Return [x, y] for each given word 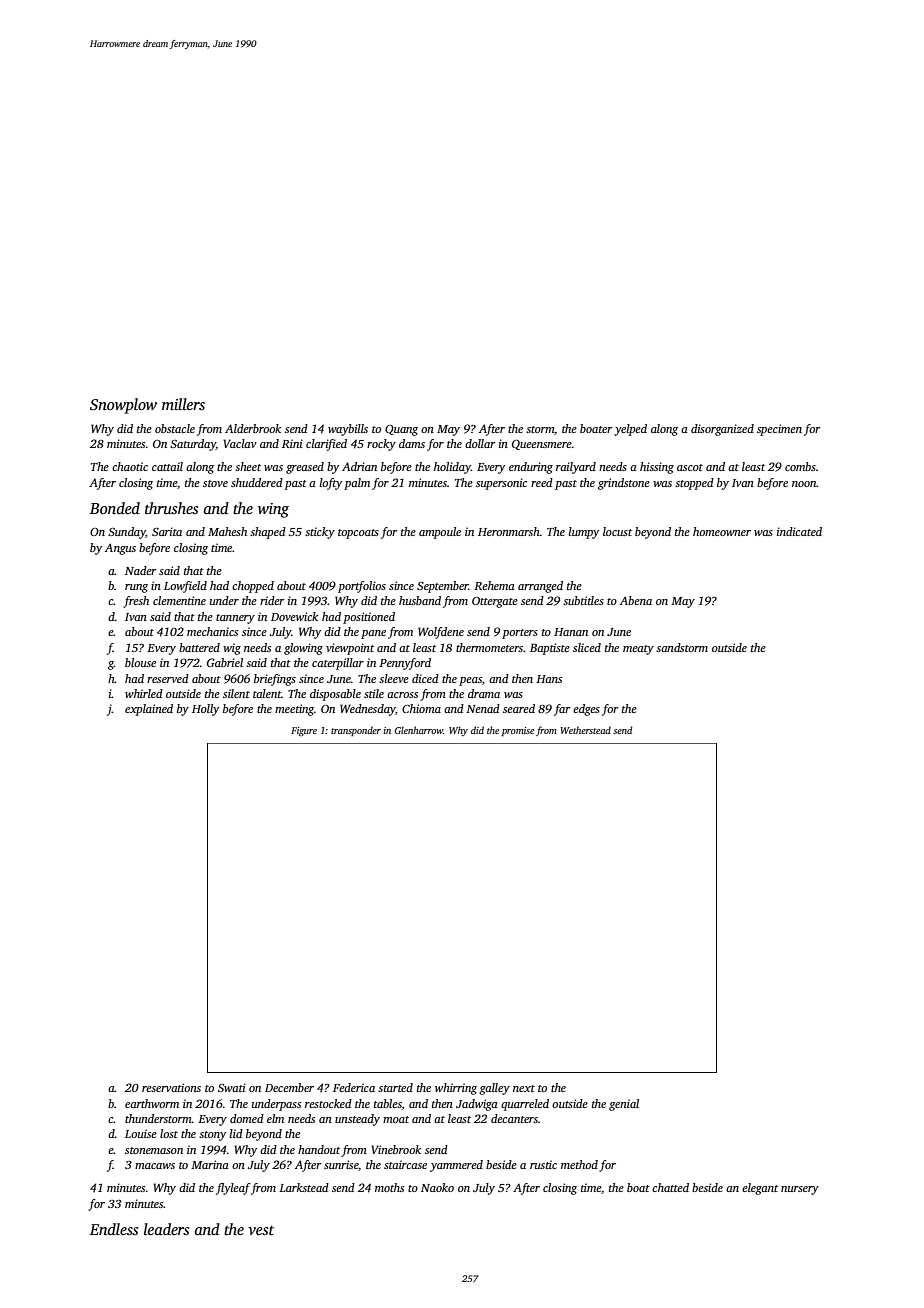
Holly [205, 710]
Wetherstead [585, 730]
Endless [114, 1229]
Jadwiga [477, 1105]
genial [624, 1105]
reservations [171, 1087]
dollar [480, 443]
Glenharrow [418, 730]
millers [183, 404]
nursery [800, 1190]
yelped [630, 430]
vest [261, 1230]
